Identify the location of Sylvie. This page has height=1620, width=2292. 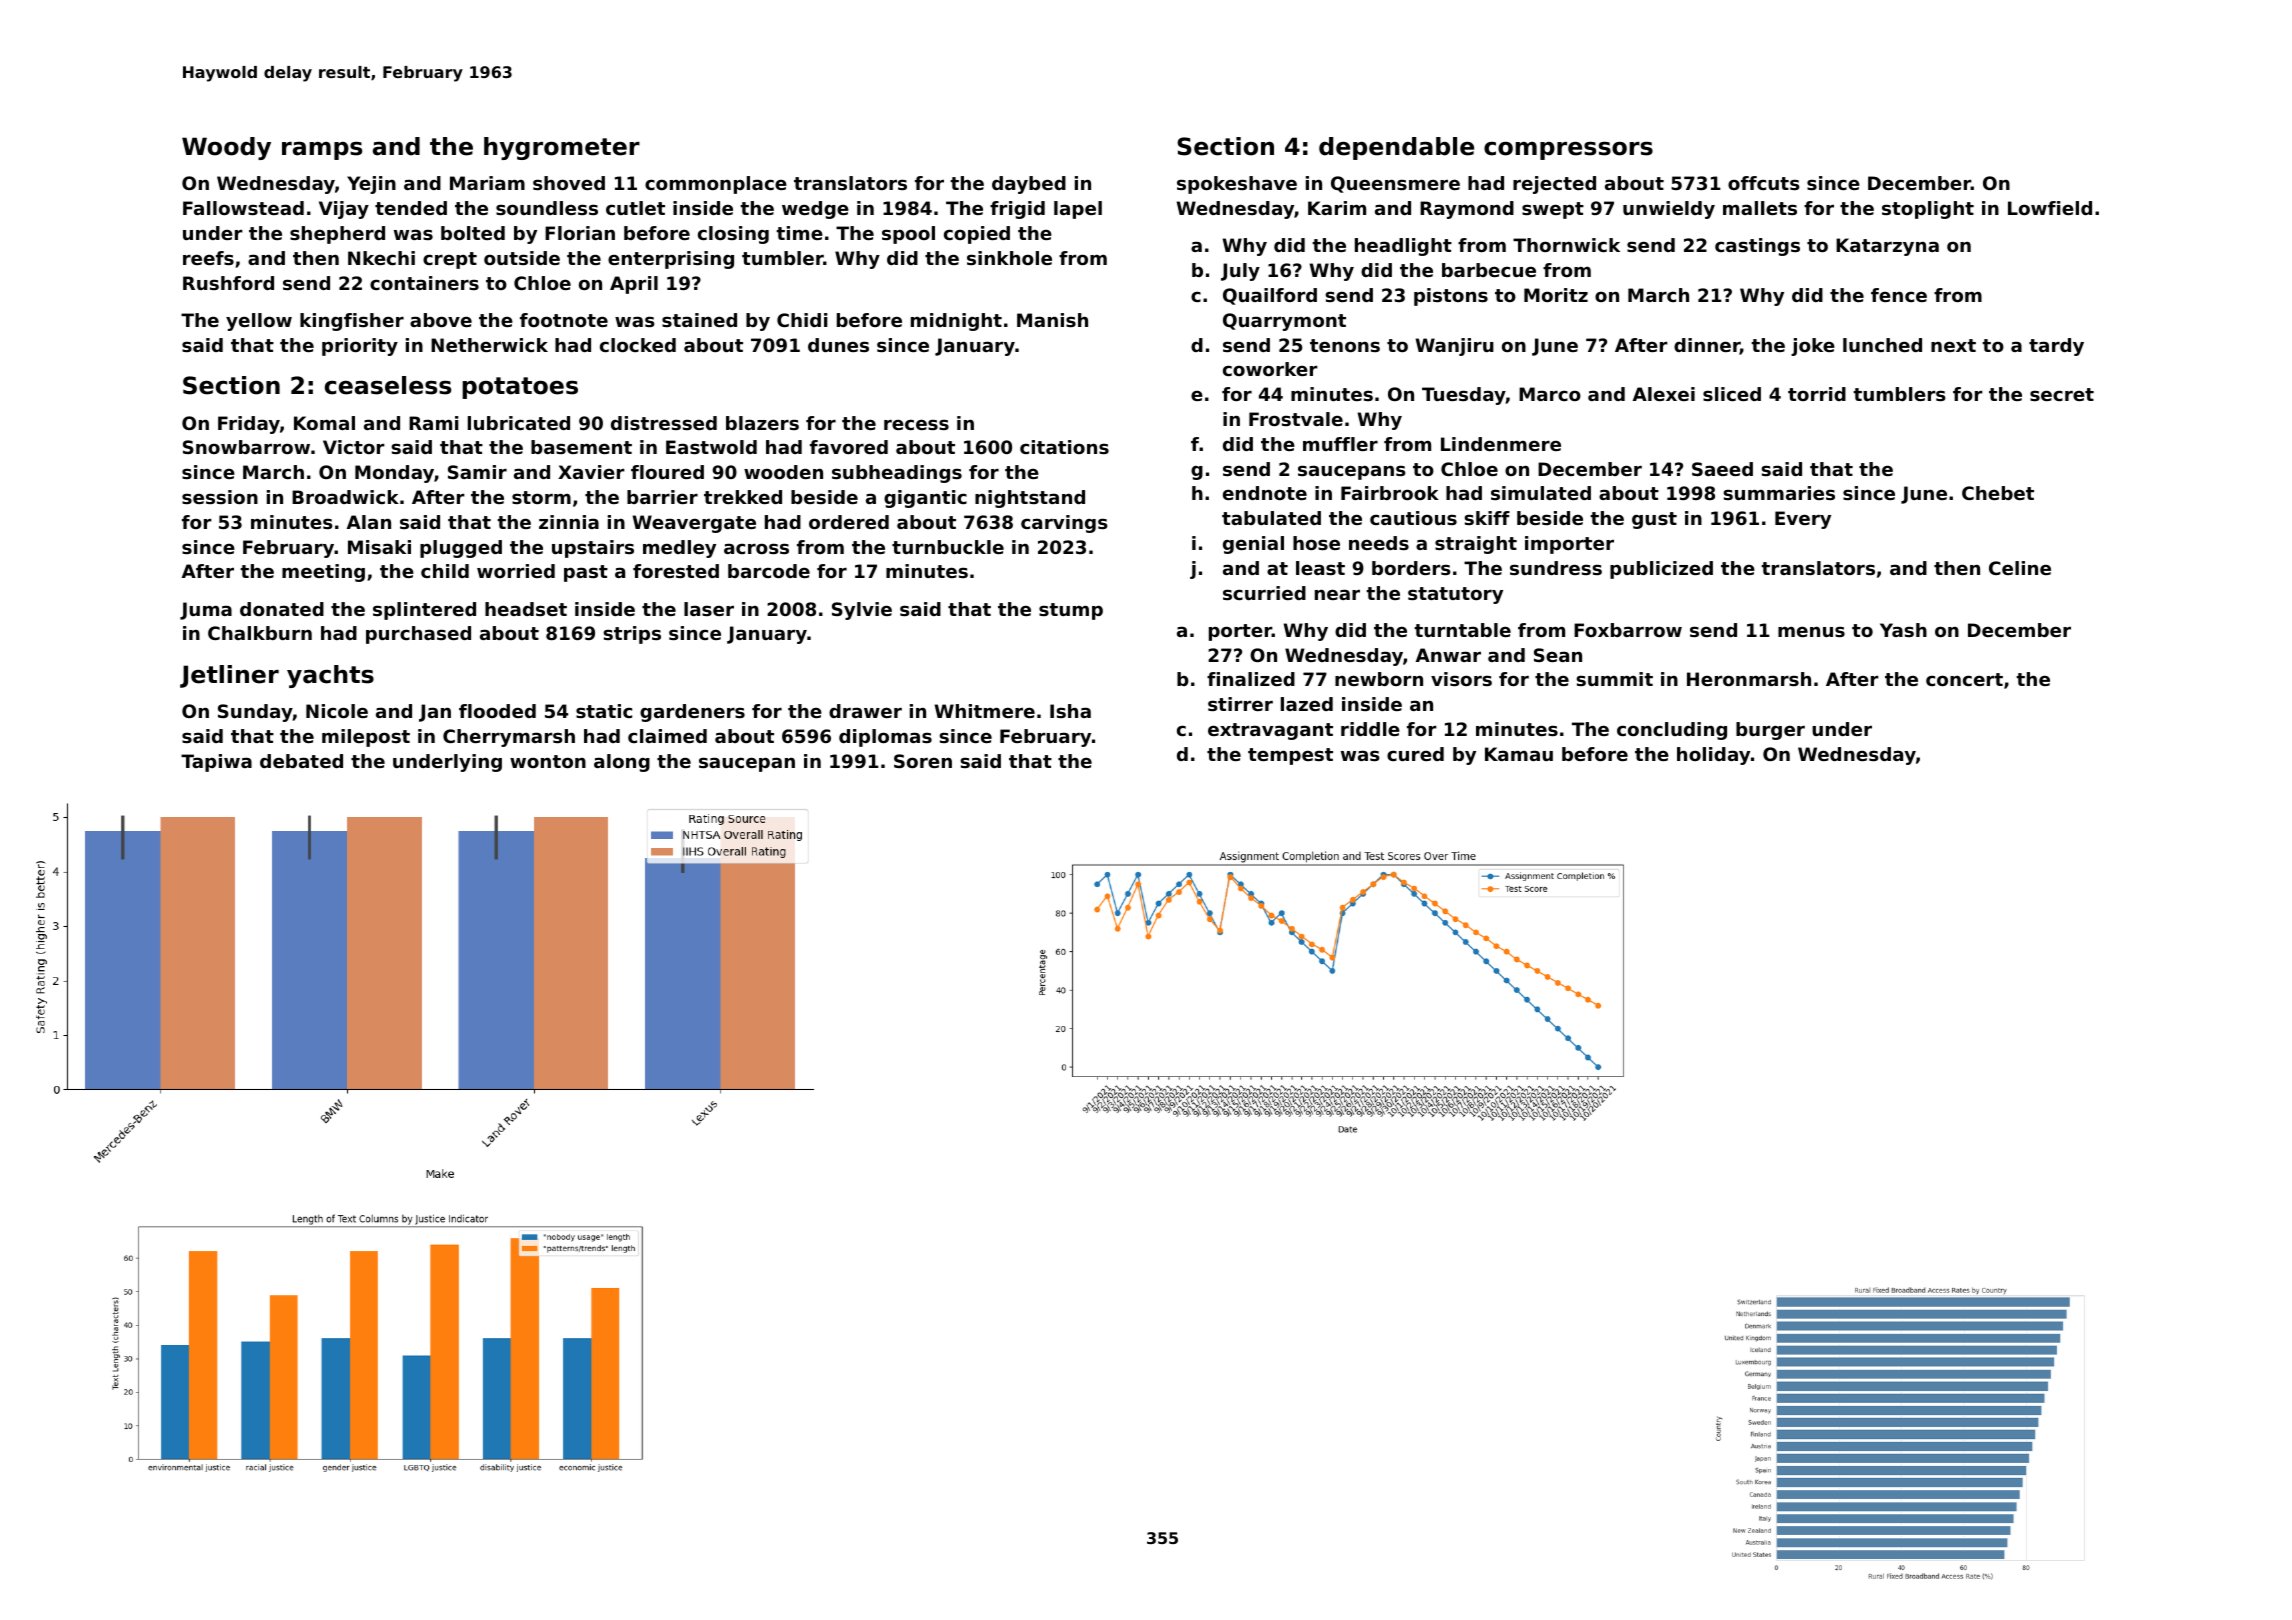
(862, 611).
